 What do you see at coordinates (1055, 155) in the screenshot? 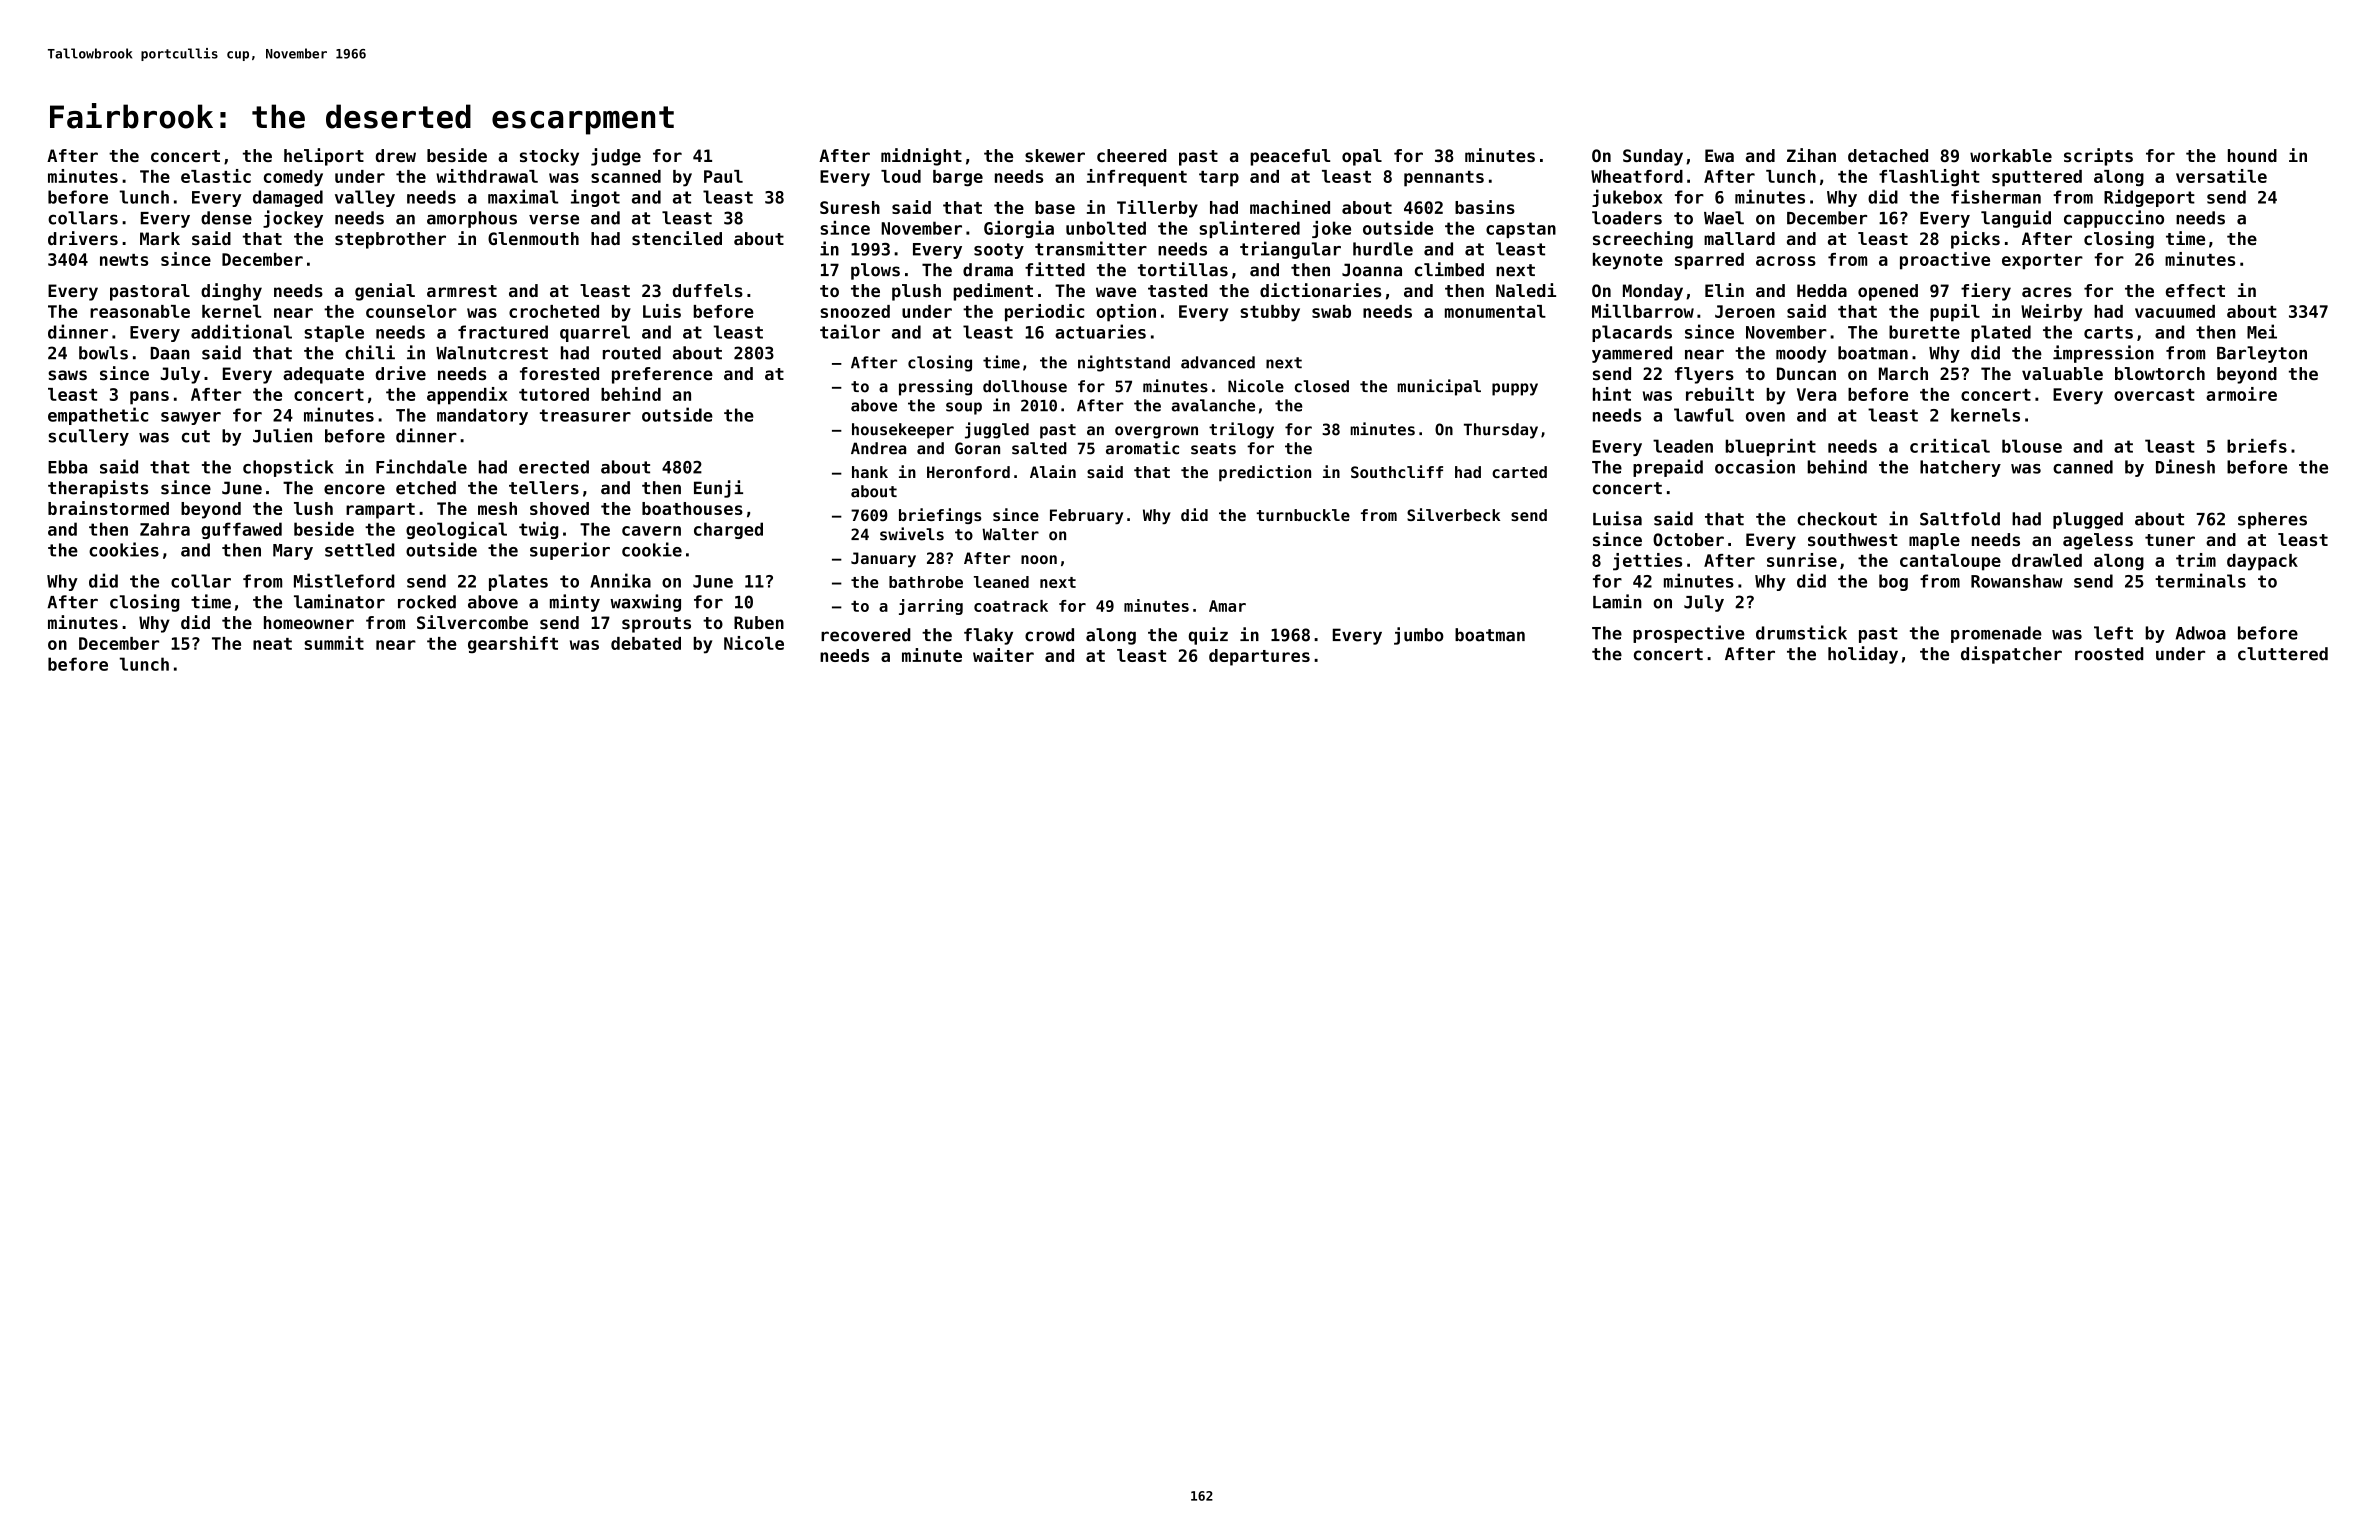
I see `skewer` at bounding box center [1055, 155].
